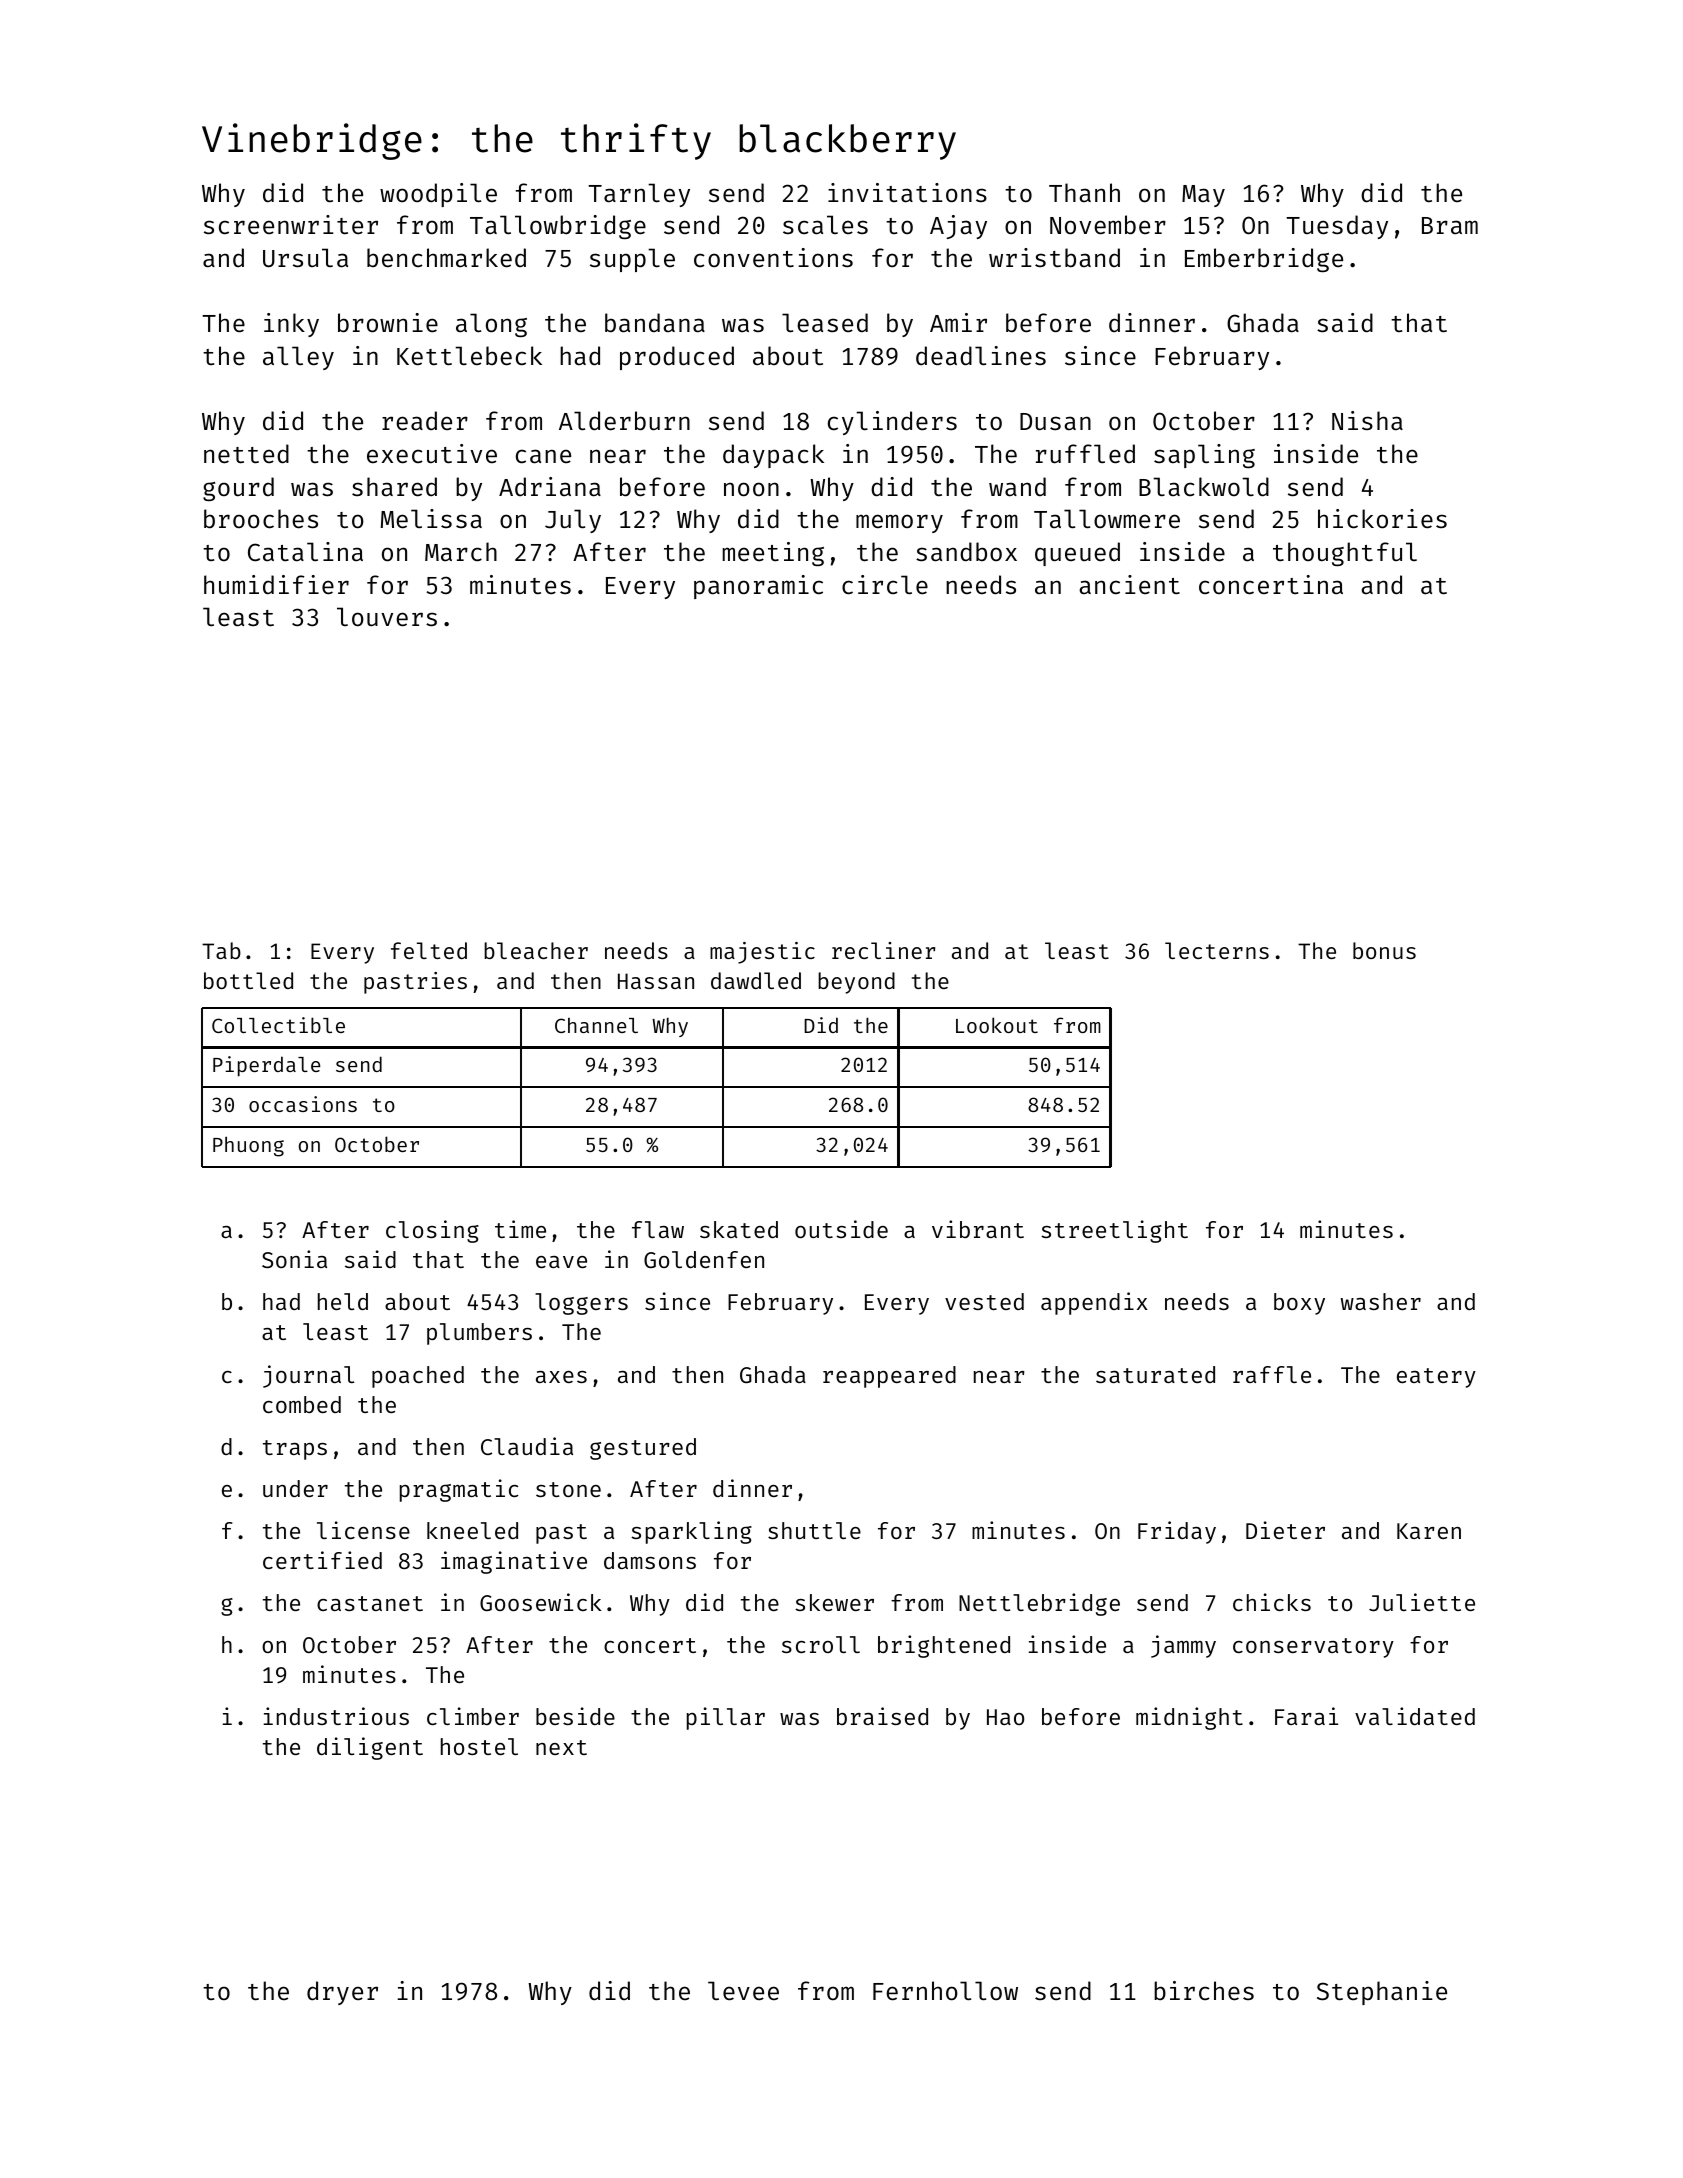 This screenshot has width=1683, height=2178. I want to click on skated, so click(739, 1229).
